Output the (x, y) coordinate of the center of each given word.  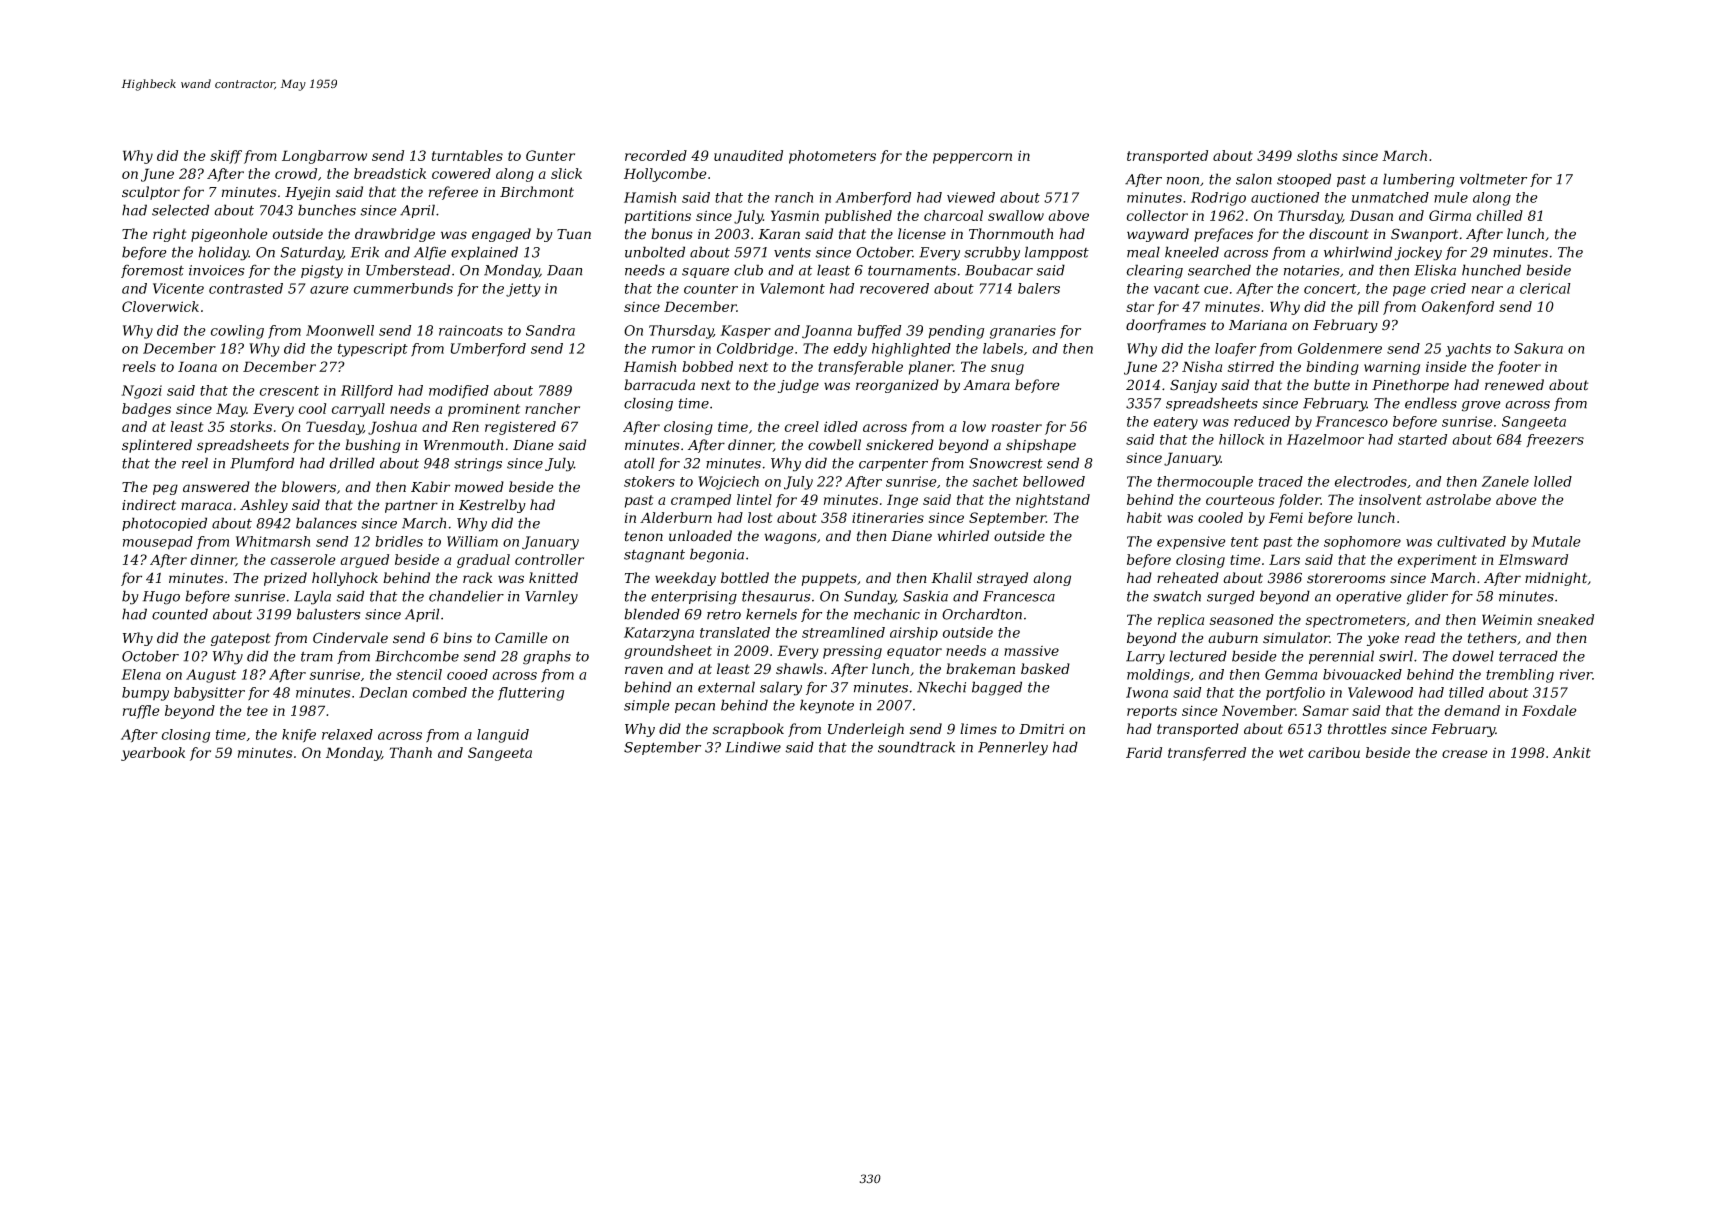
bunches (327, 210)
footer (1519, 368)
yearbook (153, 754)
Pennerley (1013, 748)
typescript (373, 350)
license (922, 234)
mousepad (158, 543)
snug (1007, 369)
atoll (639, 463)
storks (251, 426)
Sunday (869, 597)
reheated (1188, 578)
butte (1332, 385)
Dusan (1371, 215)
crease (1465, 754)
